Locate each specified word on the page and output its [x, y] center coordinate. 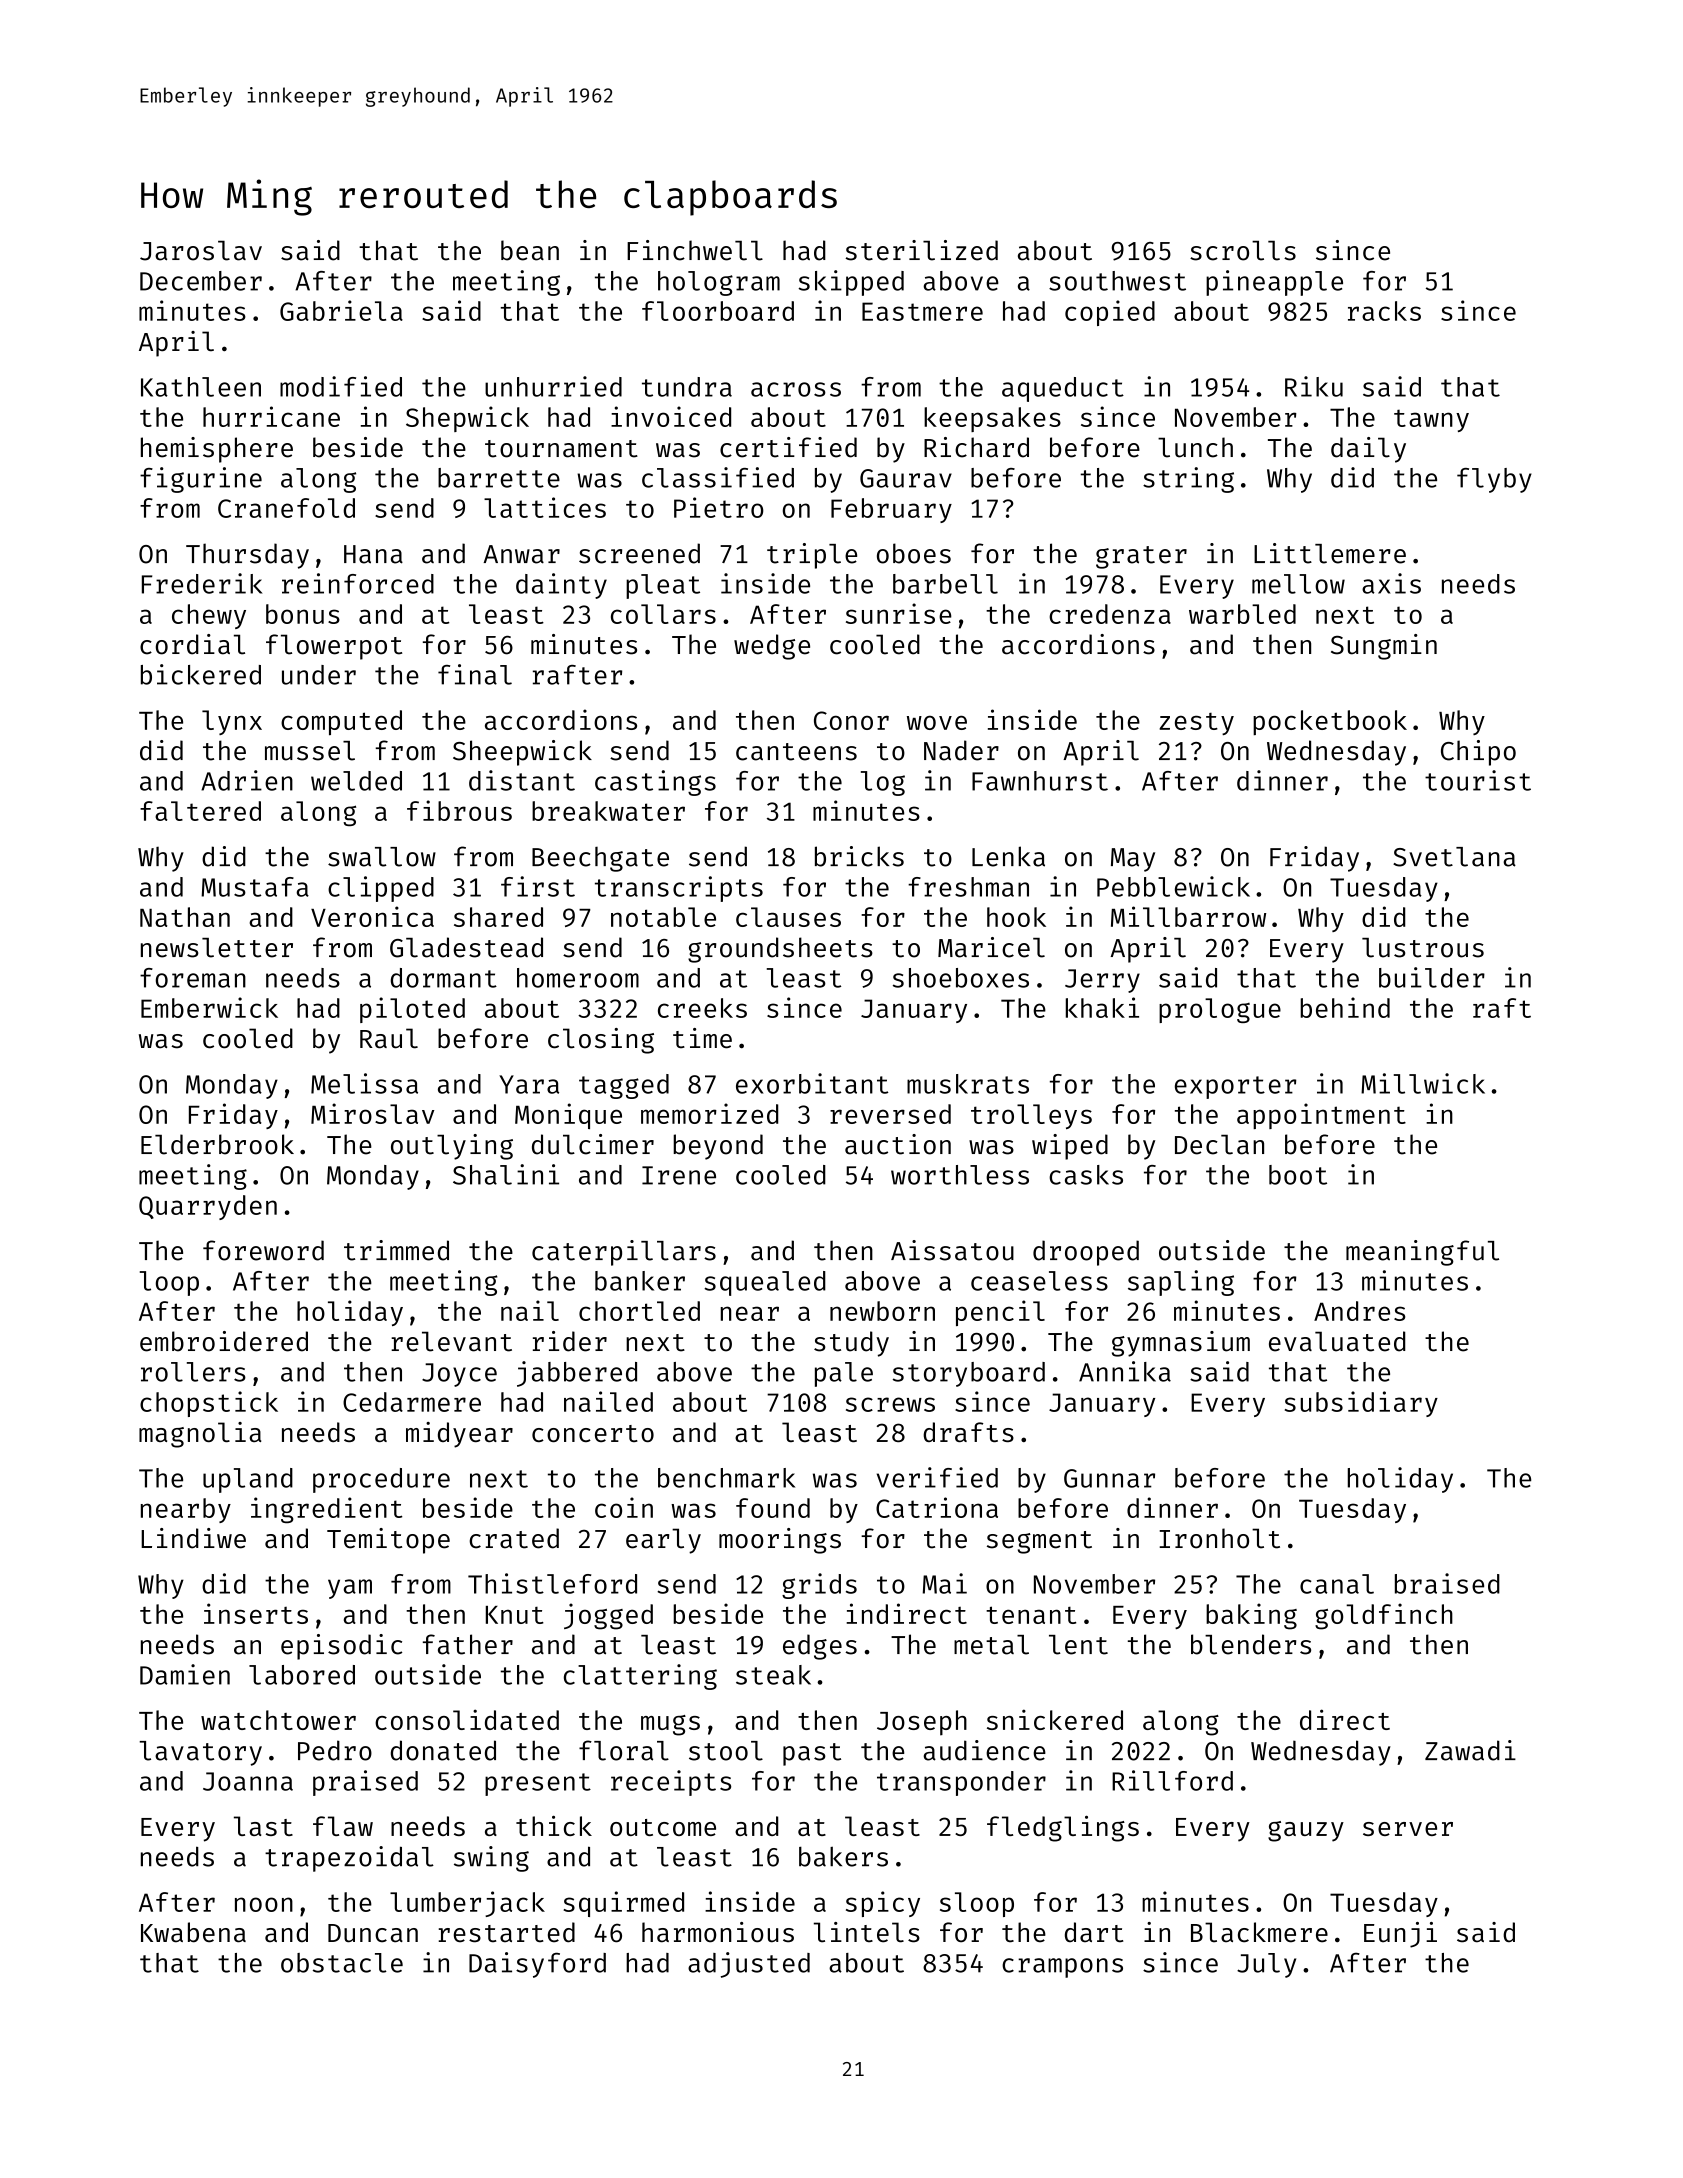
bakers [843, 1857]
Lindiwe [193, 1538]
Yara [529, 1084]
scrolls [1243, 251]
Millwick [1423, 1083]
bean [530, 250]
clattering [640, 1677]
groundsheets [780, 950]
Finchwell [695, 250]
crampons [1062, 1968]
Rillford [1172, 1780]
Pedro [335, 1750]
